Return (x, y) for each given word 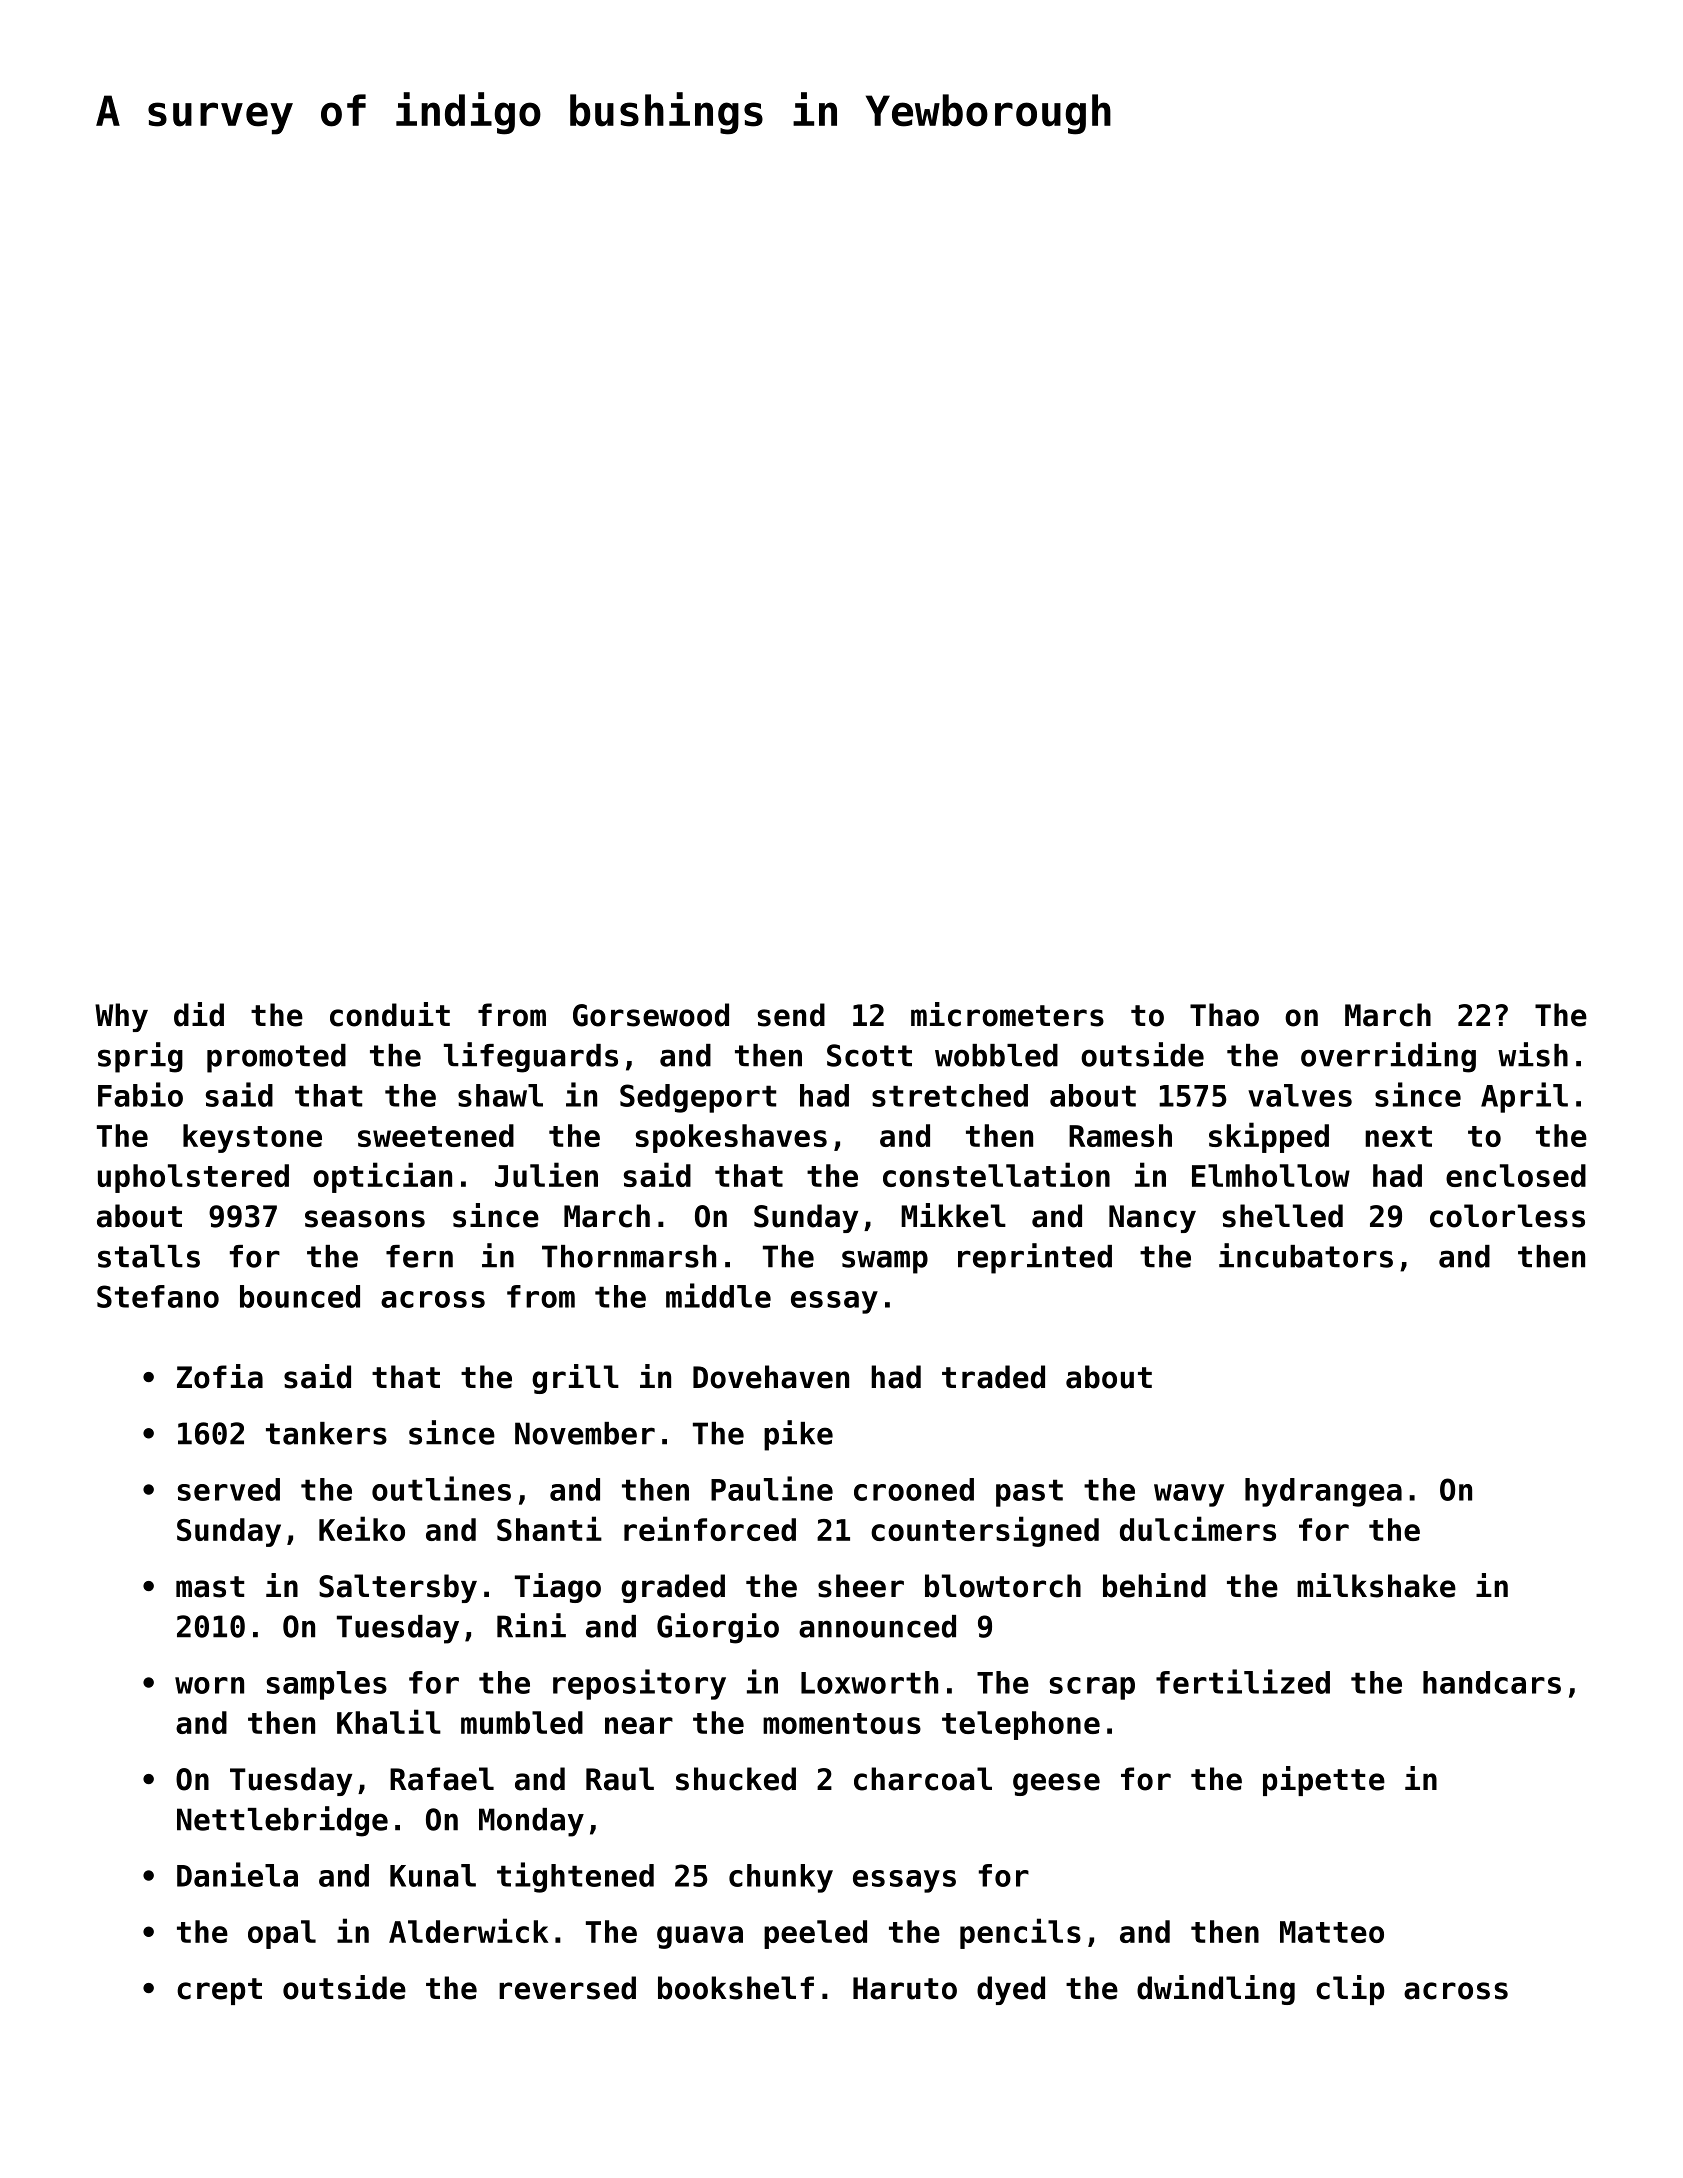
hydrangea (1323, 1492)
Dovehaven (771, 1377)
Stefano (158, 1296)
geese (1056, 1784)
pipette (1324, 1781)
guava (700, 1937)
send (791, 1015)
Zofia (220, 1376)
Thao (1224, 1015)
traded (993, 1377)
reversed (567, 1988)
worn (209, 1685)
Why (121, 1017)
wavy (1189, 1495)
